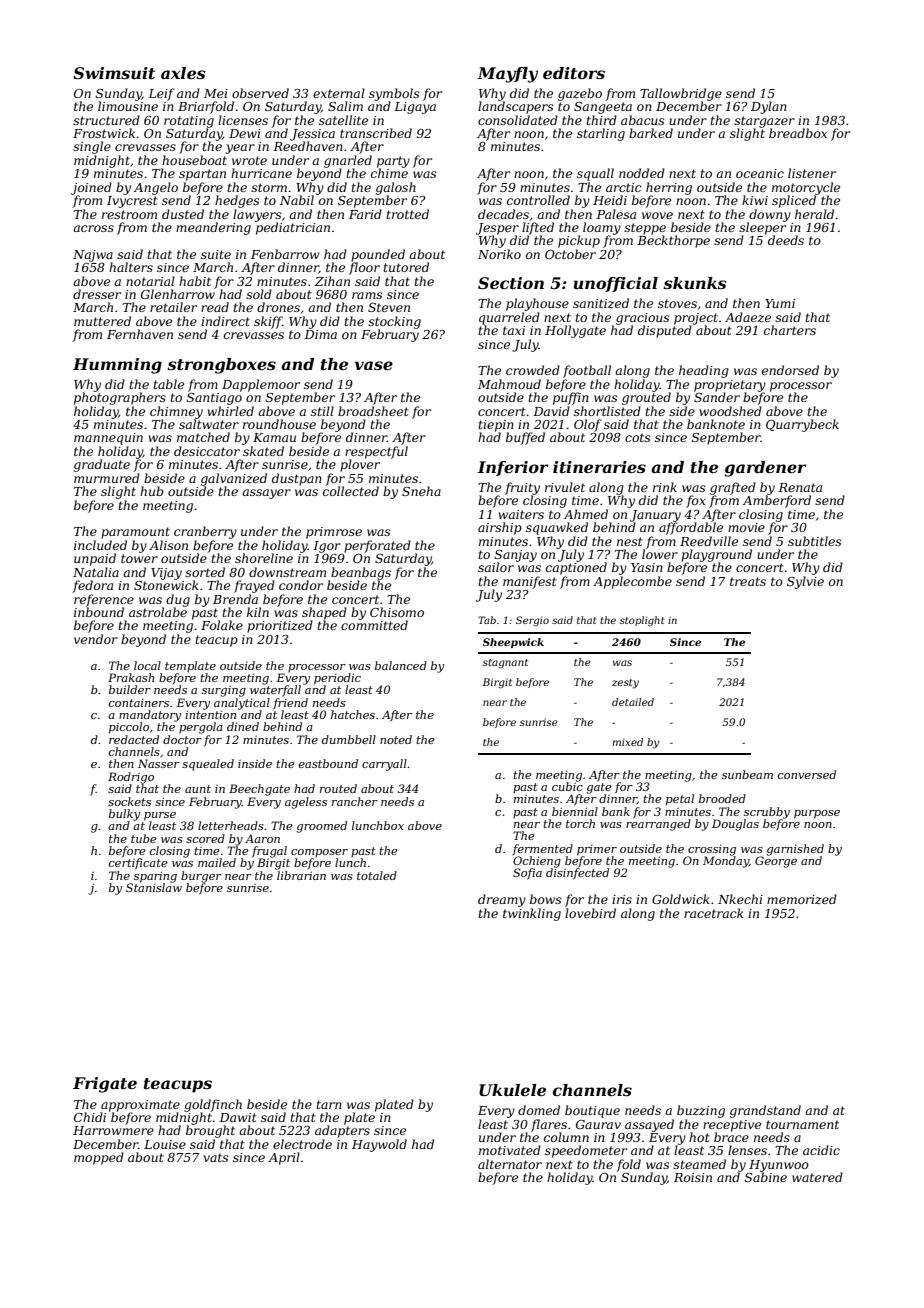  I want to click on stoplight, so click(642, 621).
